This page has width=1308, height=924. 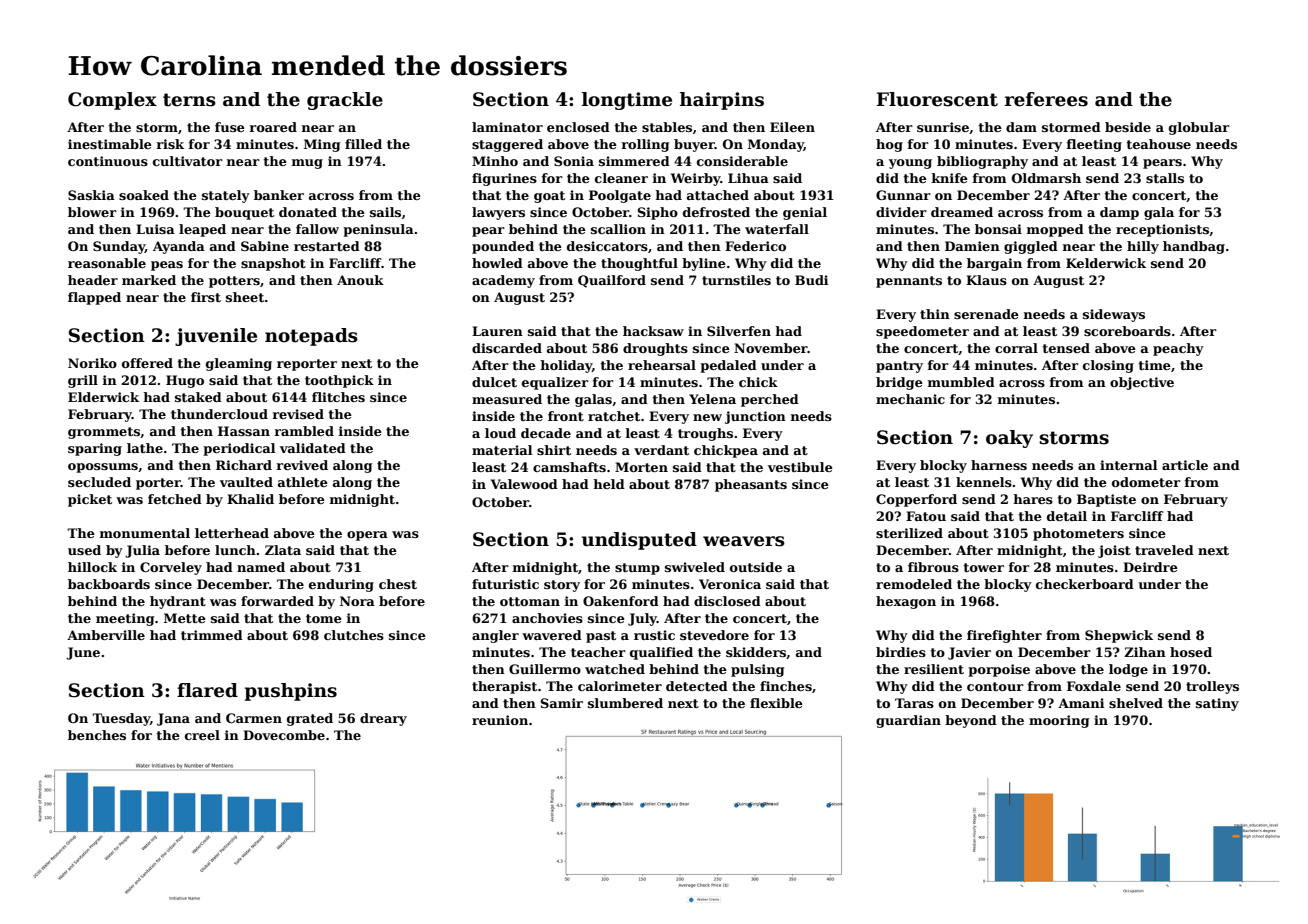 What do you see at coordinates (661, 653) in the page?
I see `qualified` at bounding box center [661, 653].
